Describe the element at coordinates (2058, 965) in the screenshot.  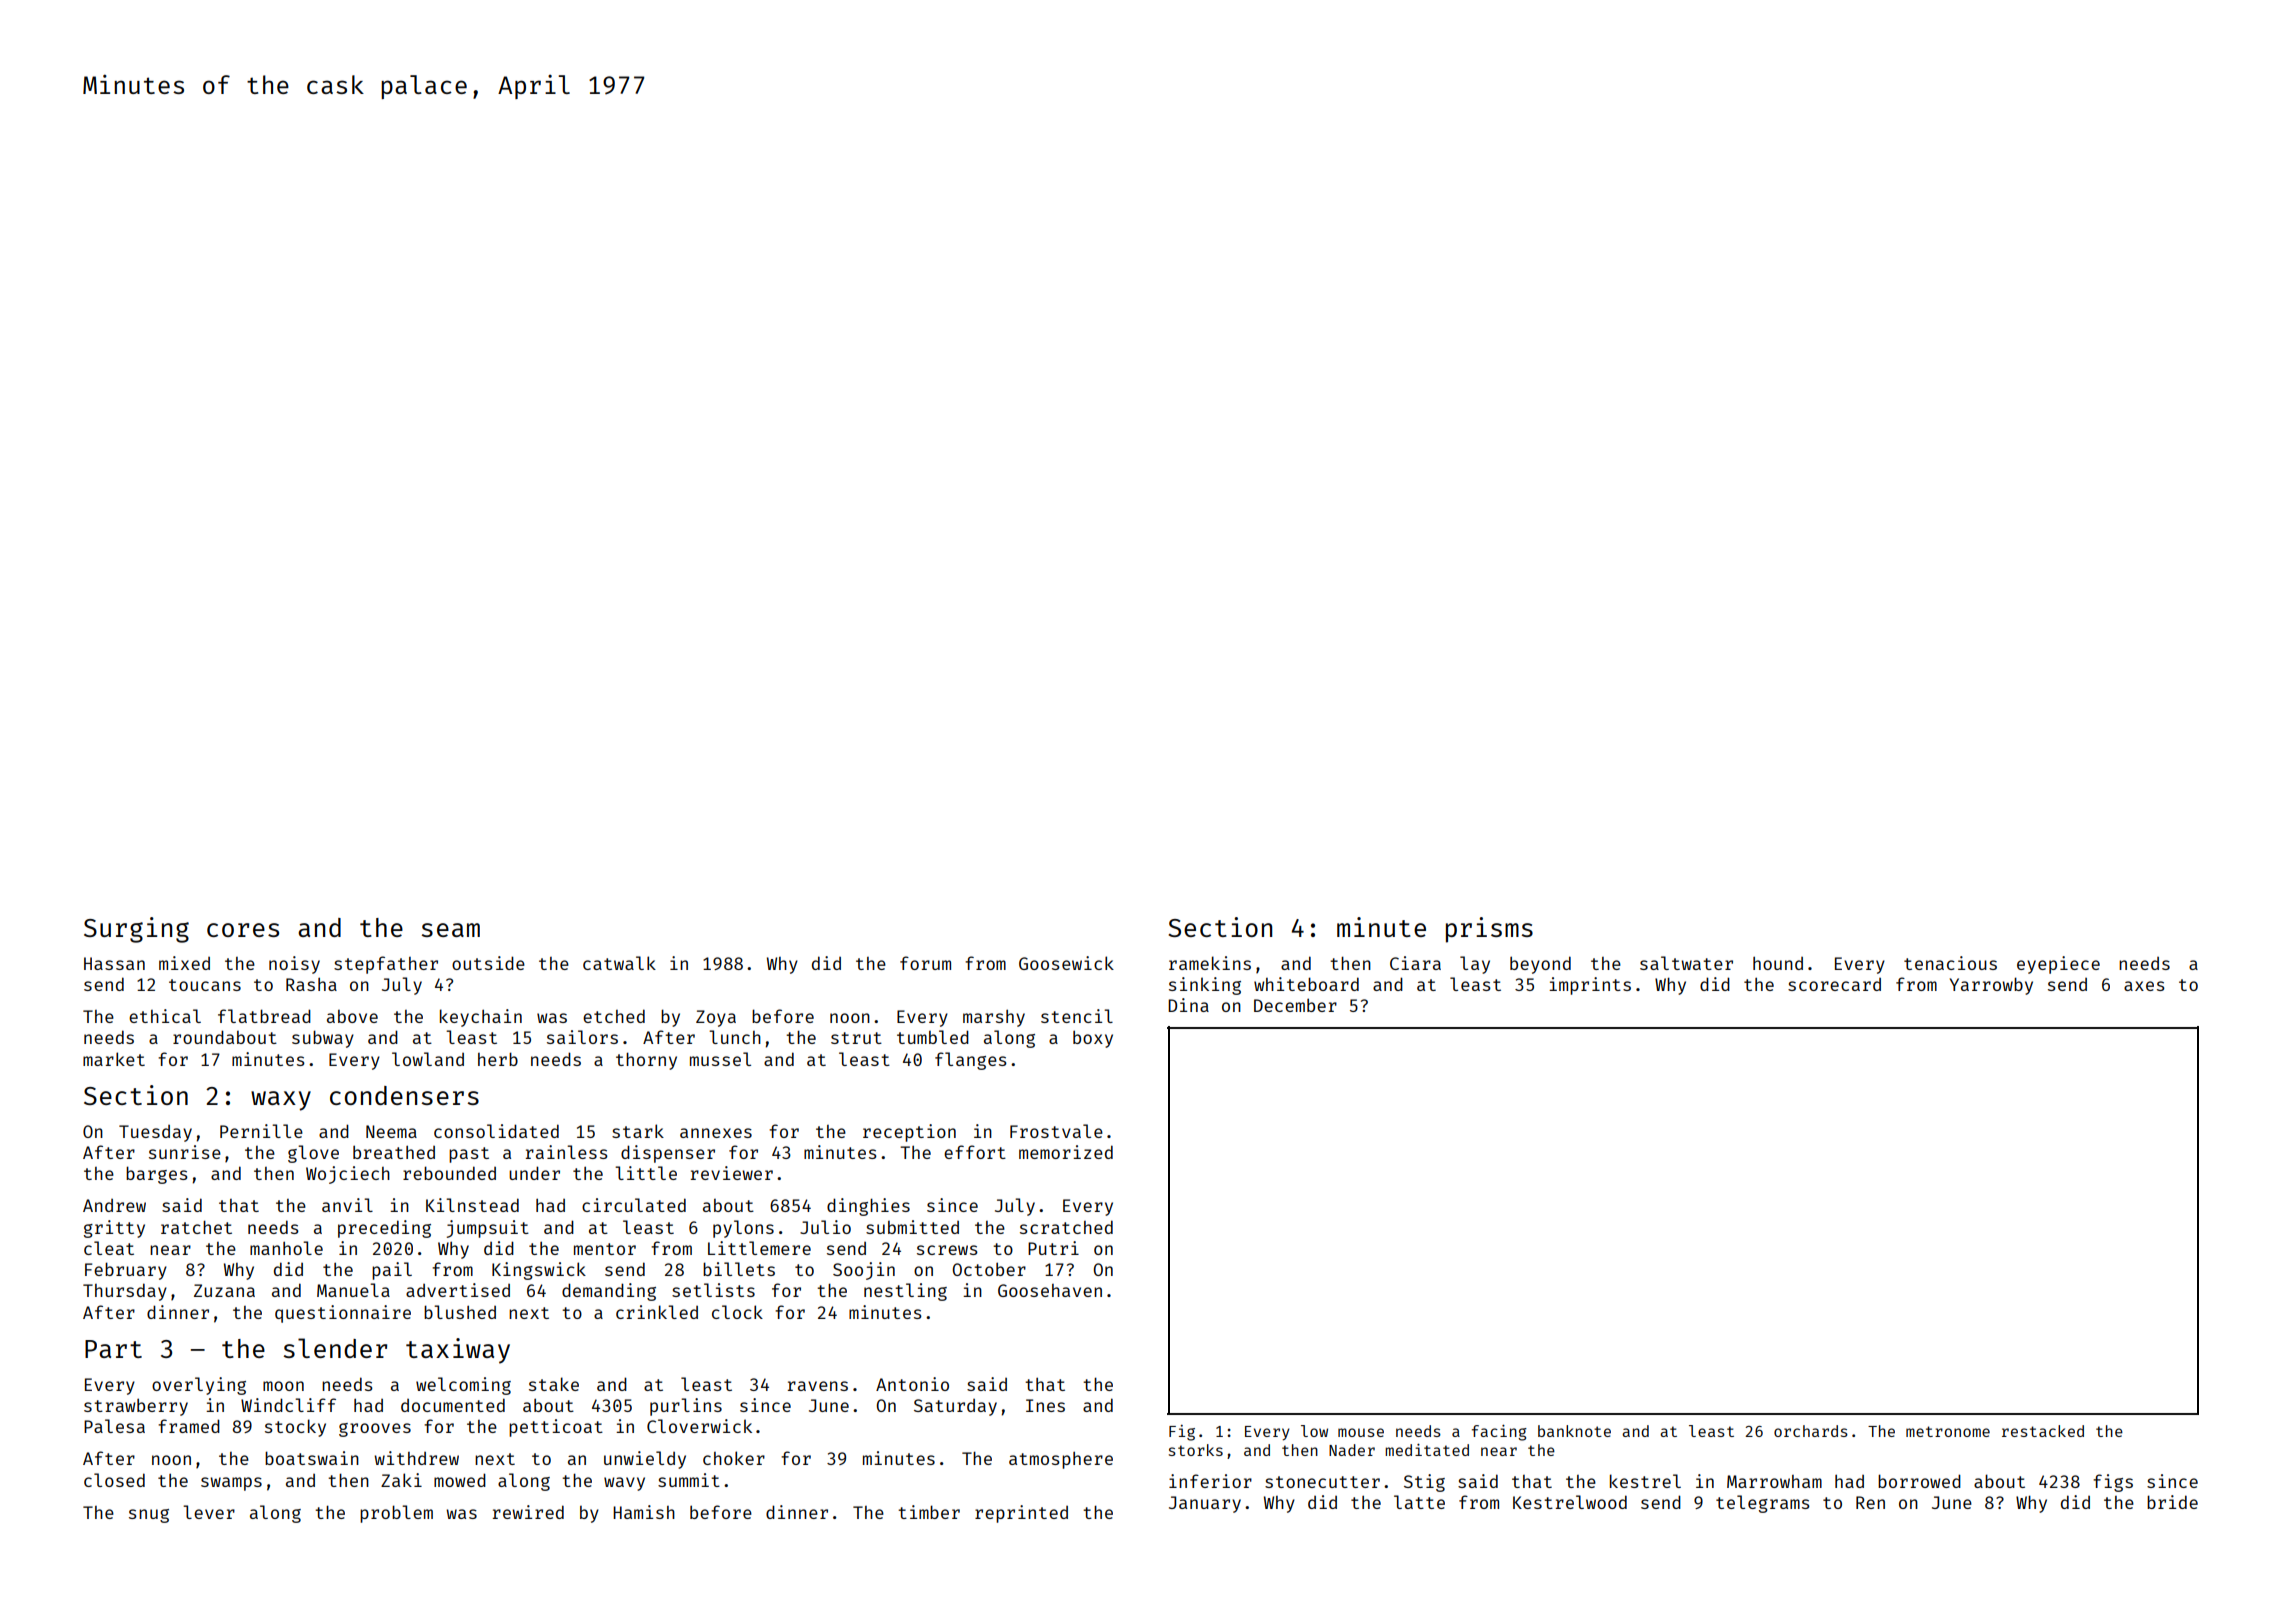
I see `eyepiece` at that location.
